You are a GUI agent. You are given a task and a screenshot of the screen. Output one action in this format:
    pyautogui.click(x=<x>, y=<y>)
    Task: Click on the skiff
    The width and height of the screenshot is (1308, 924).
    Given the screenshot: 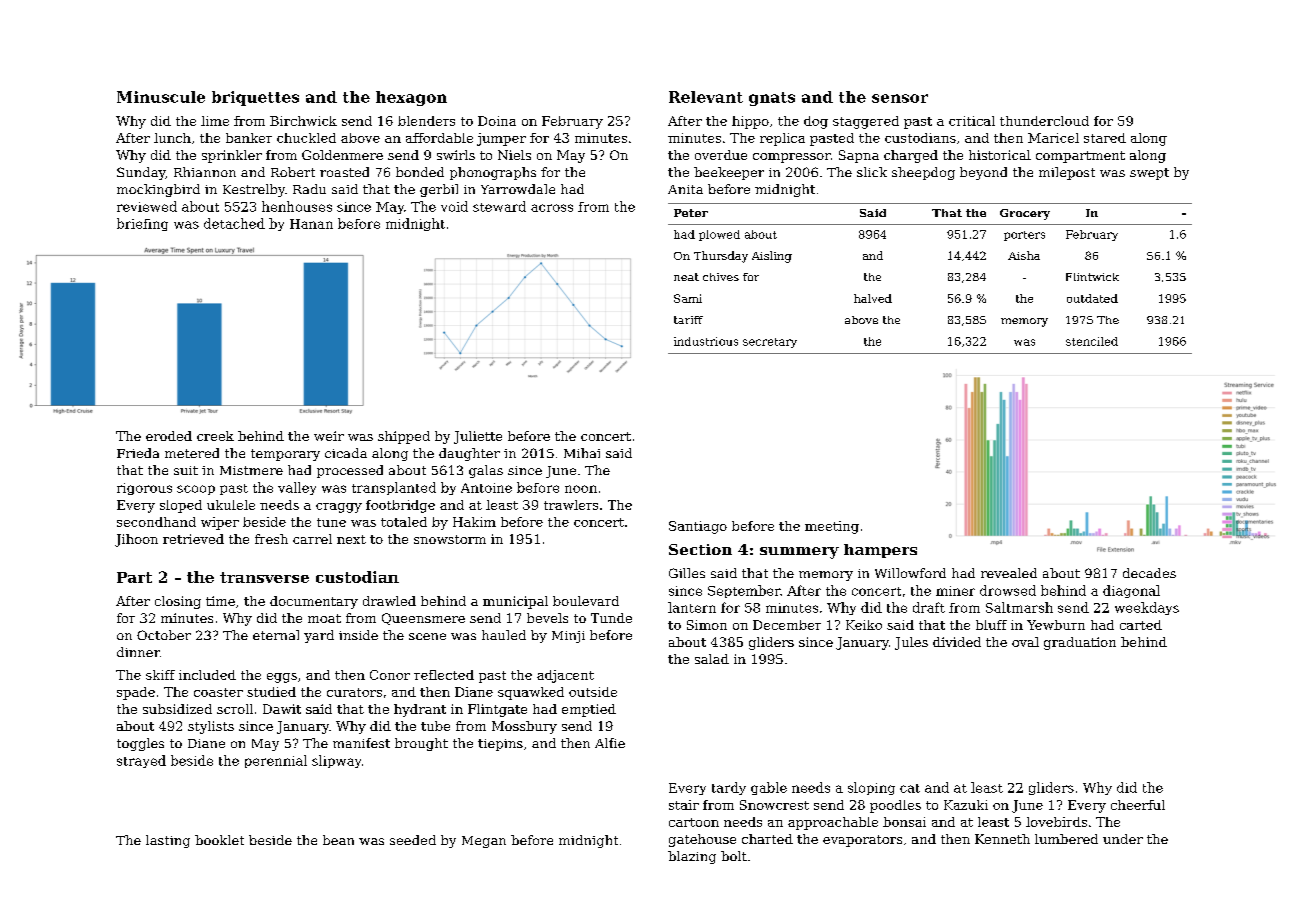 What is the action you would take?
    pyautogui.click(x=160, y=675)
